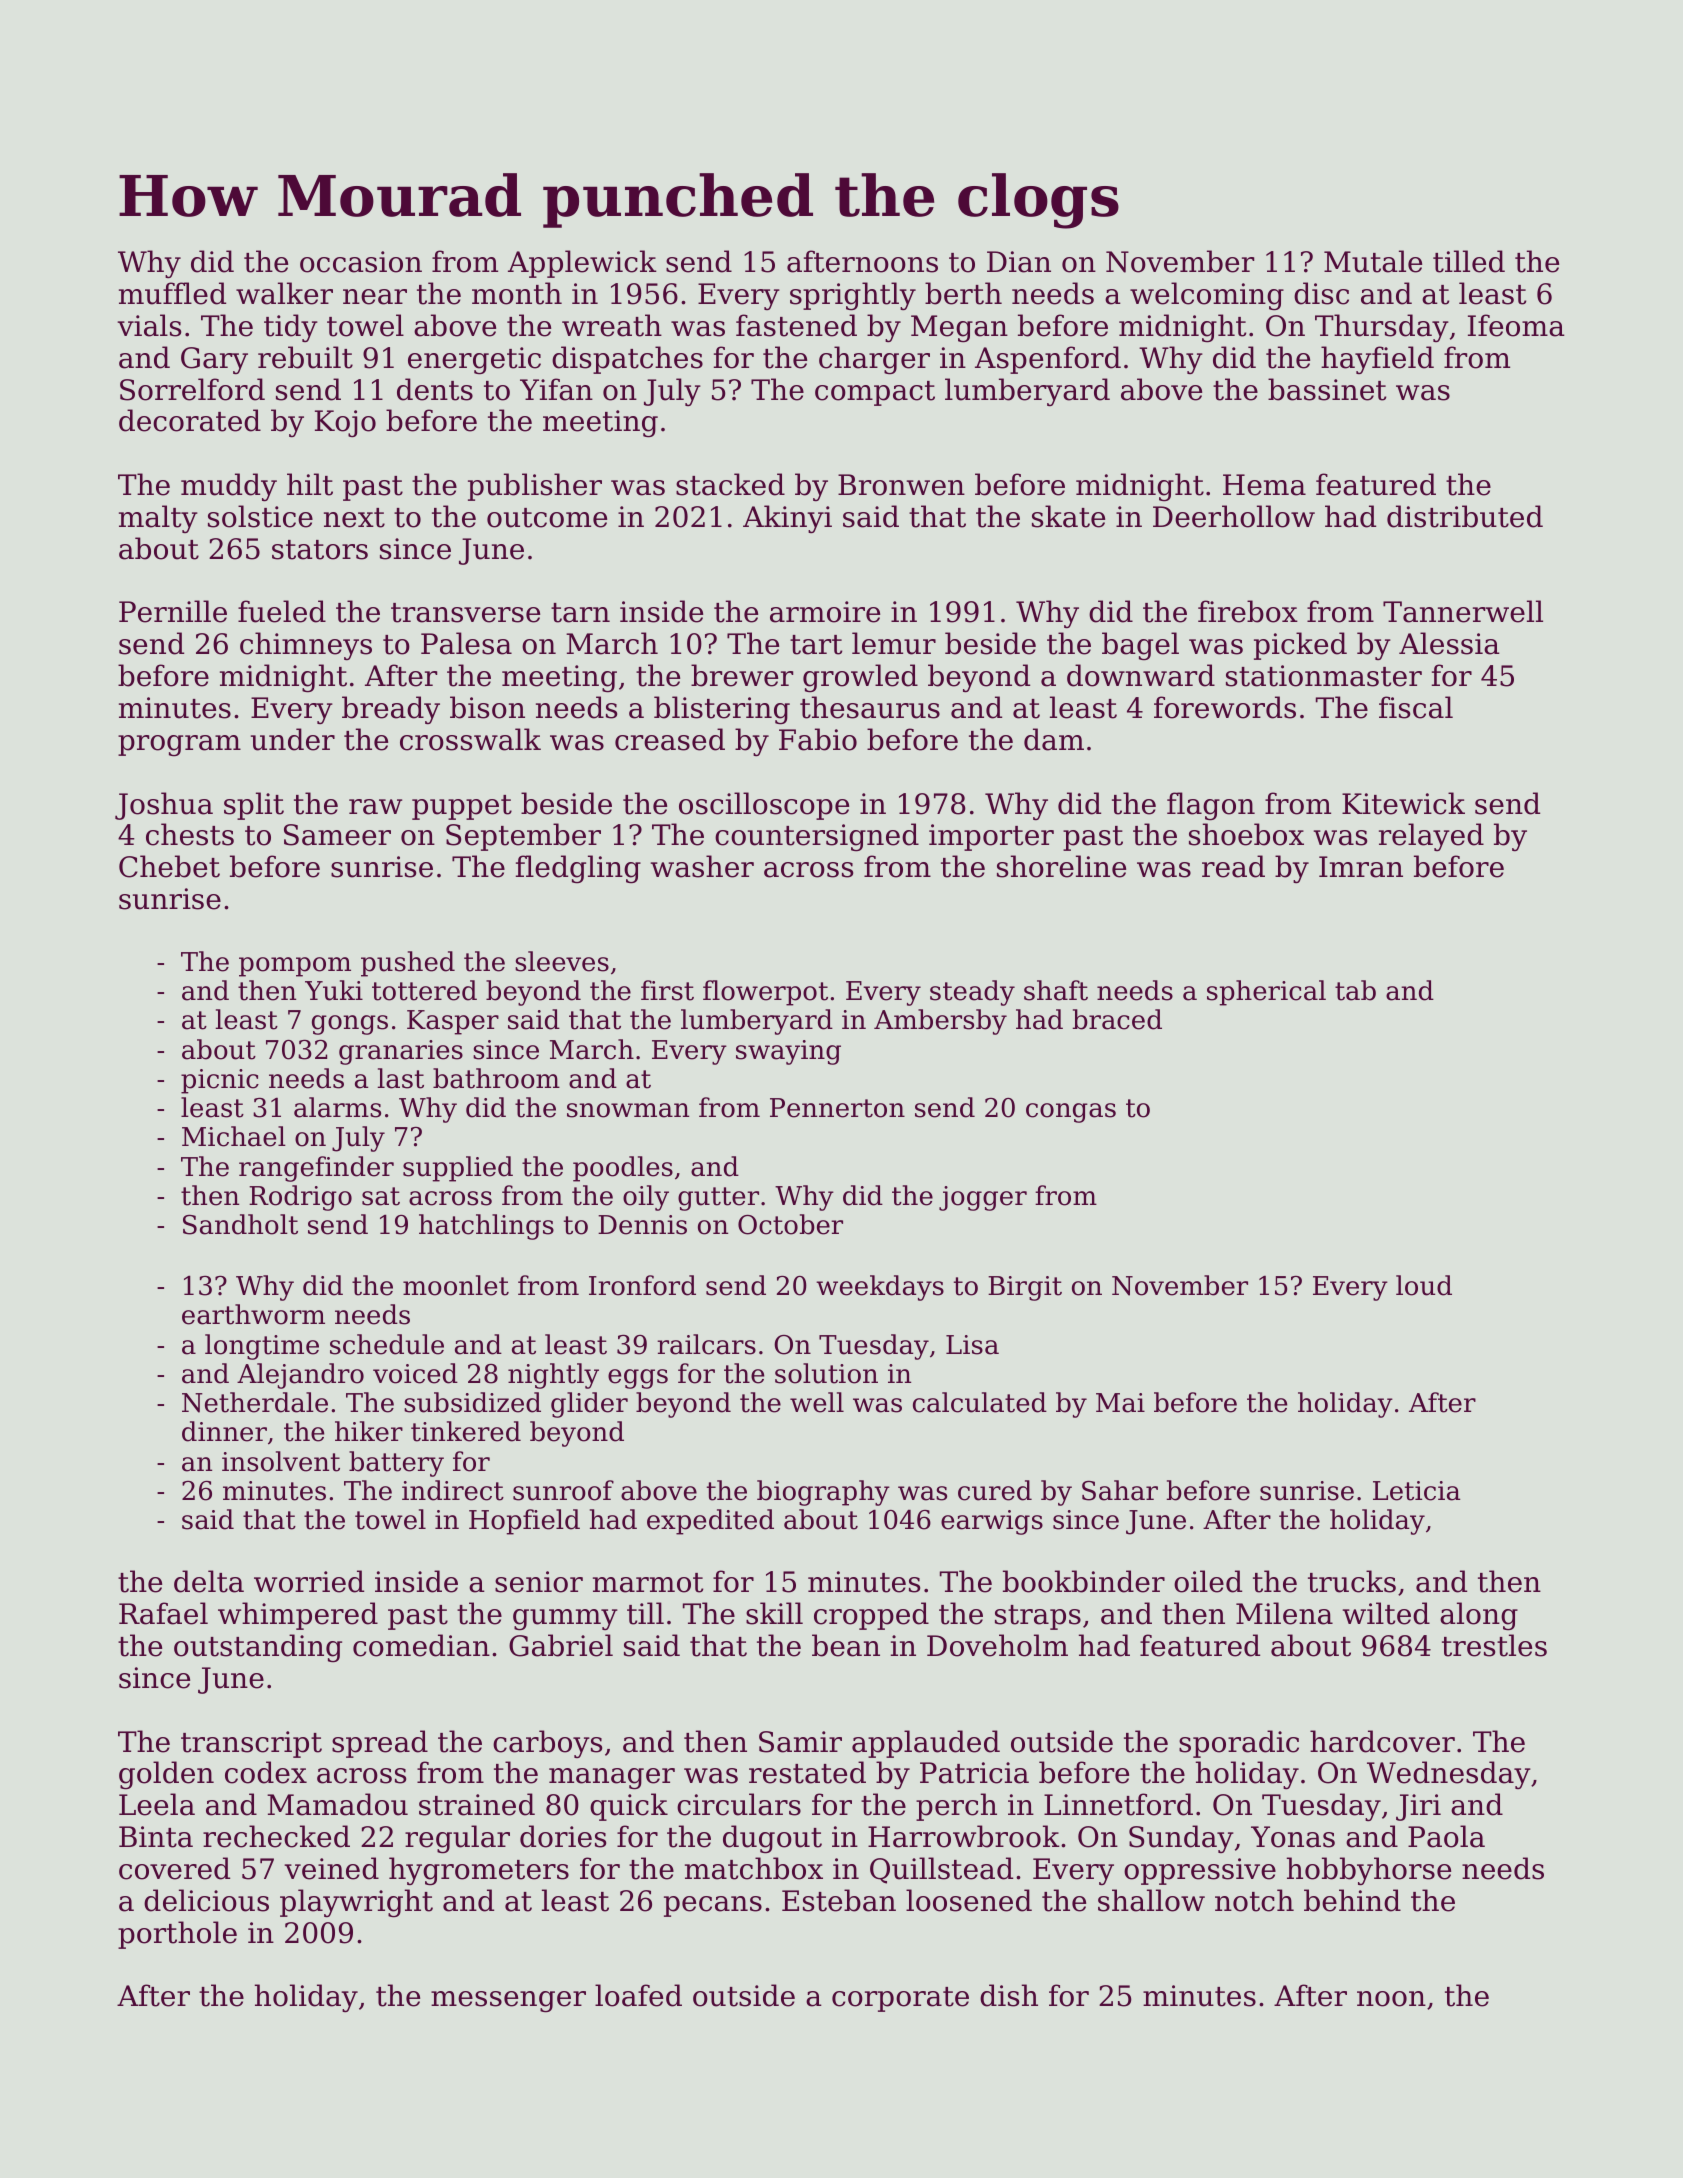  I want to click on dinner, so click(224, 1431).
